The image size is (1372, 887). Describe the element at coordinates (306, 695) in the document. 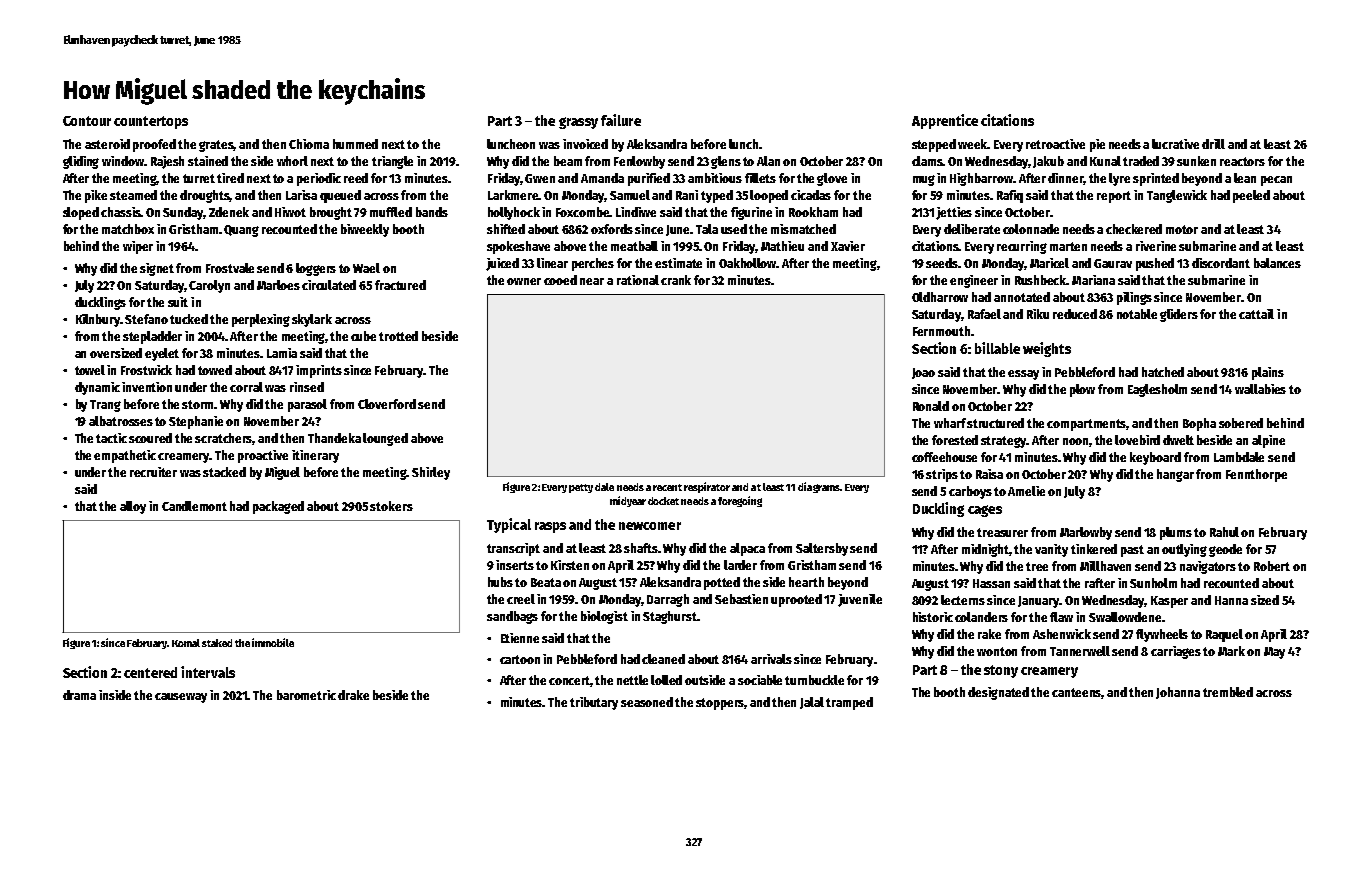

I see `barometric` at that location.
